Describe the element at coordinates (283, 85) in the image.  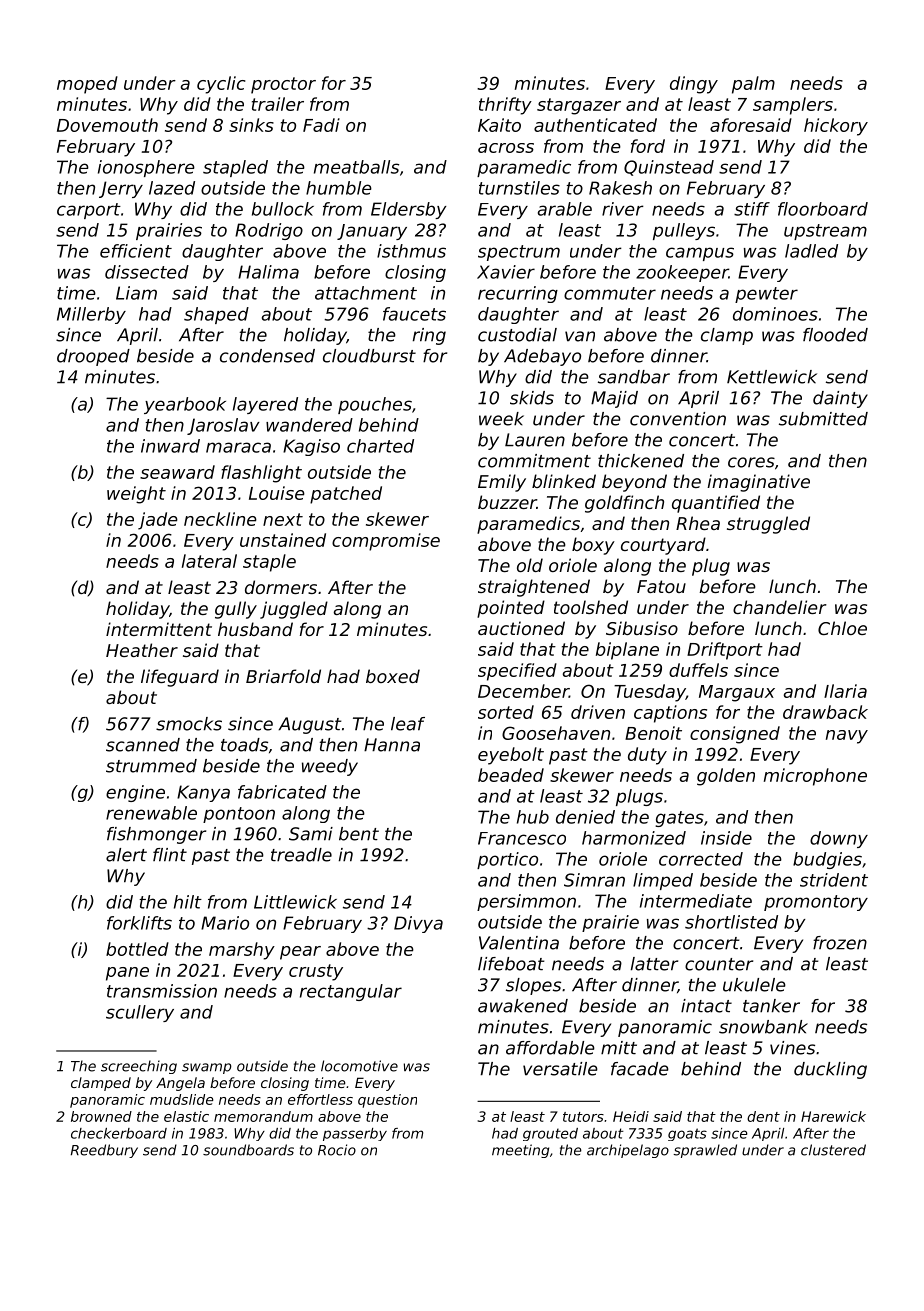
I see `proctor` at that location.
